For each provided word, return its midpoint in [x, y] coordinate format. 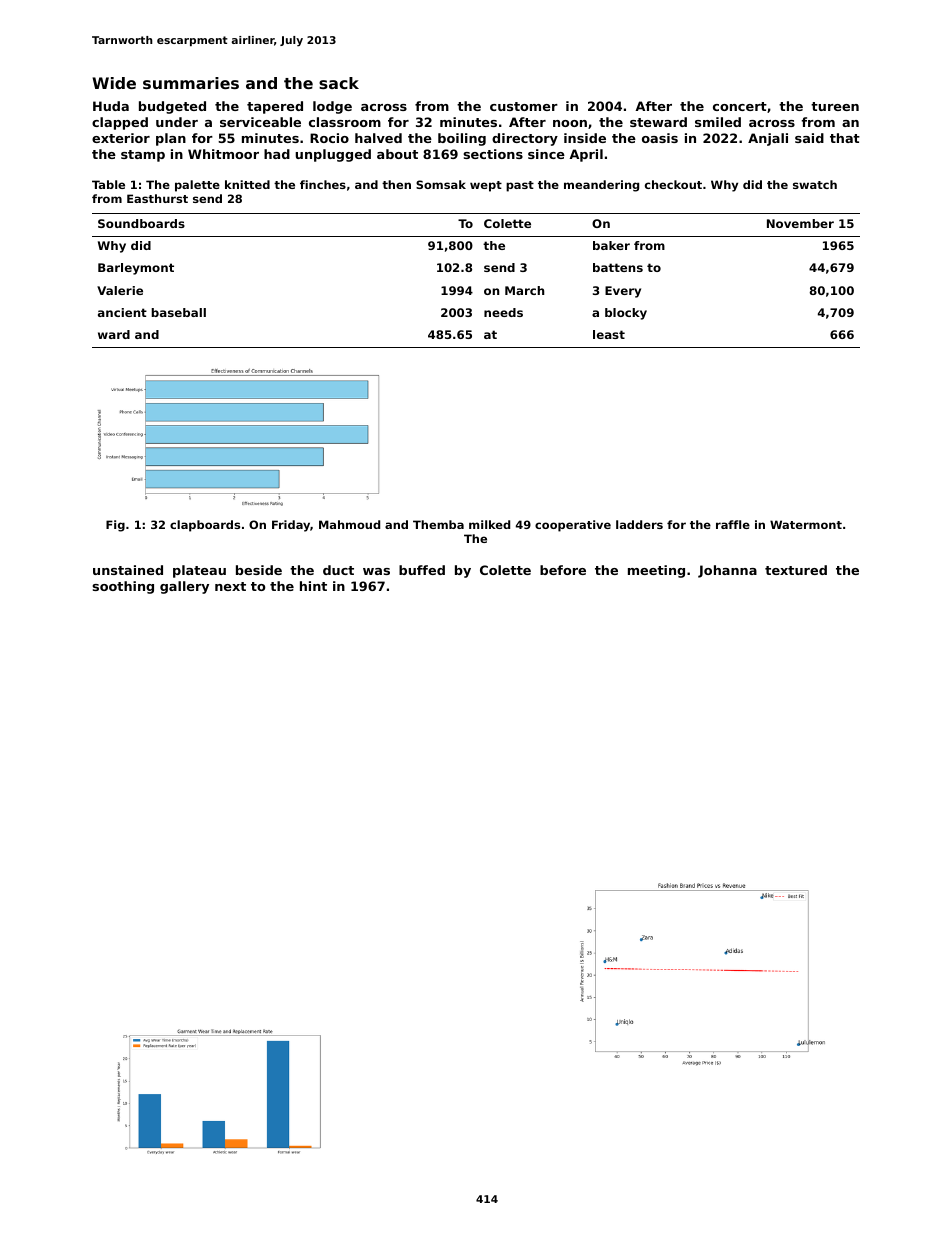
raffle [733, 524]
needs [503, 312]
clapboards [205, 526]
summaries [191, 83]
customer [524, 106]
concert [740, 106]
